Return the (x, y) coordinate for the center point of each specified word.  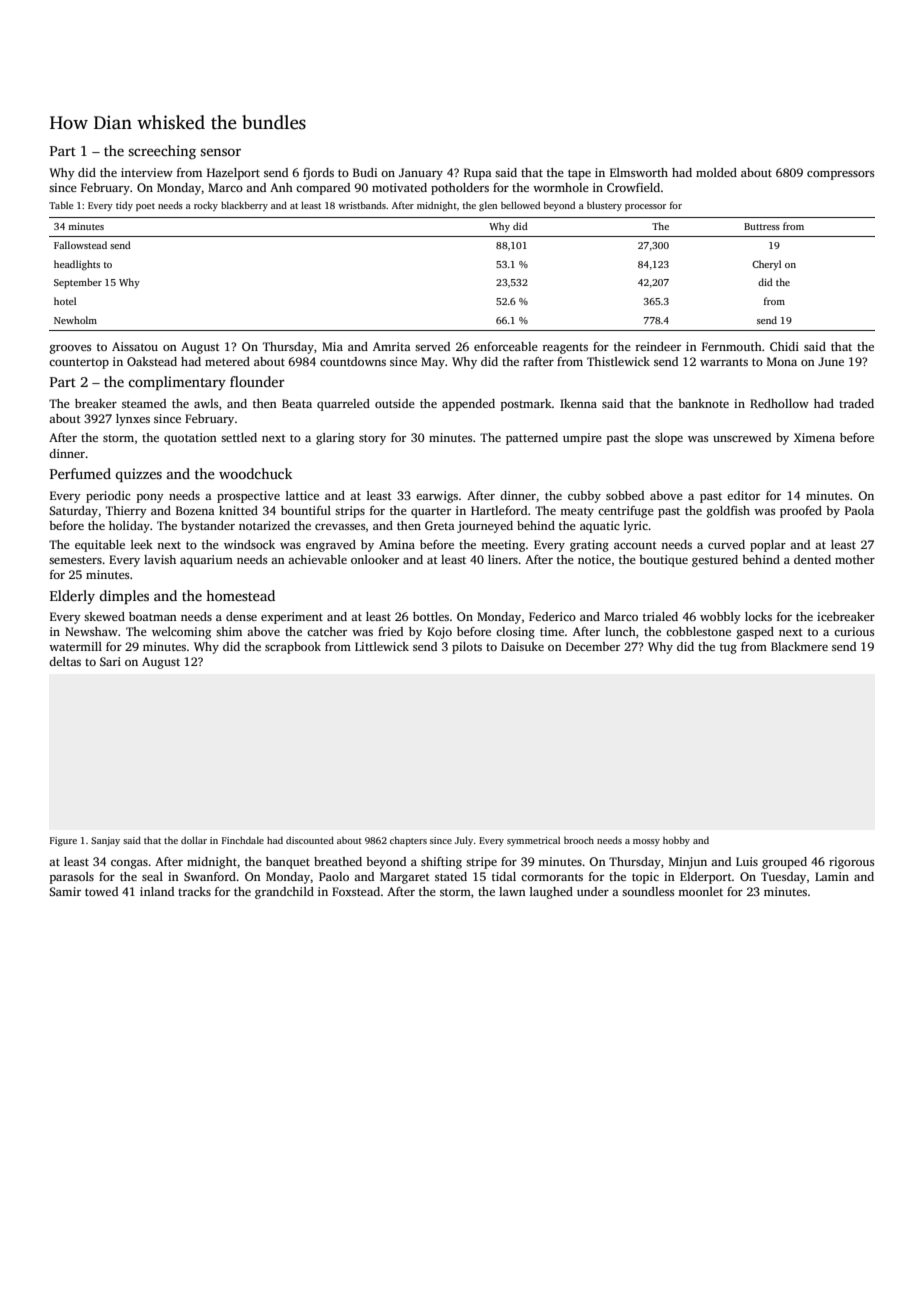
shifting (441, 863)
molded (716, 172)
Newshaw (91, 631)
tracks (194, 891)
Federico (552, 616)
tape (579, 174)
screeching (162, 152)
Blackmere (799, 646)
